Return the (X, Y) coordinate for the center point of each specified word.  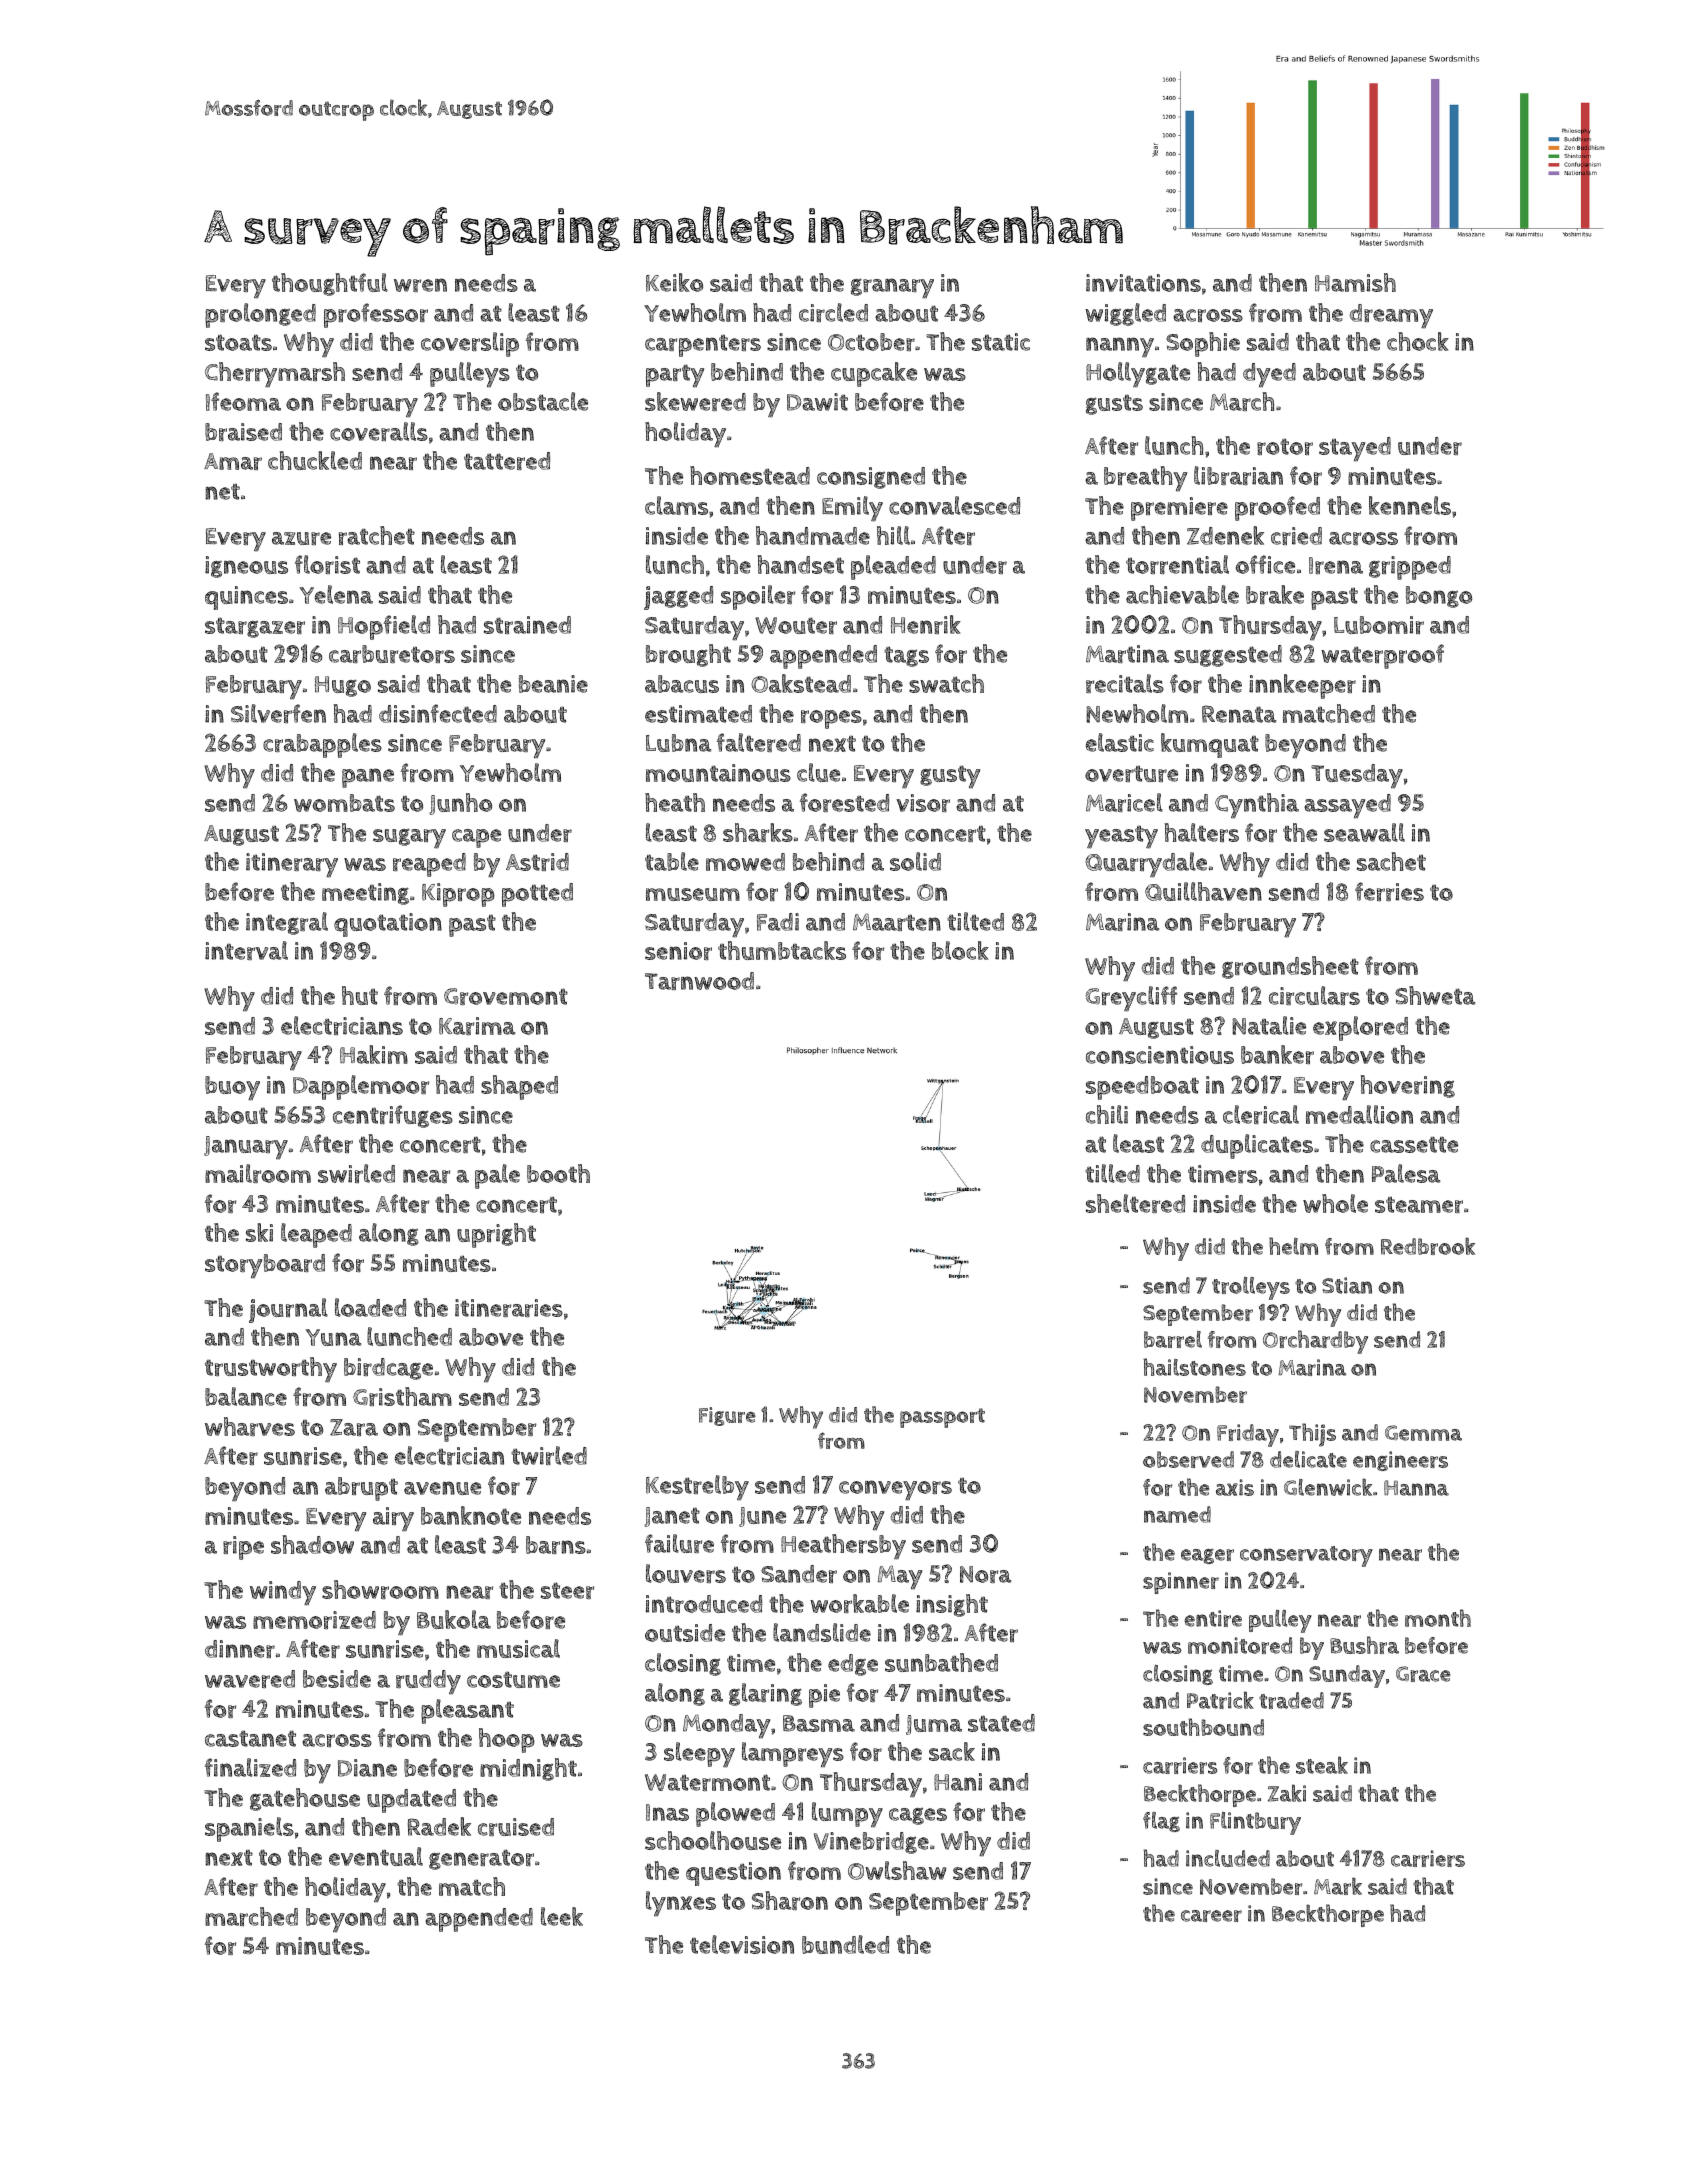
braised (243, 432)
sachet (1391, 861)
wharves (250, 1426)
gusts (1114, 404)
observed (1188, 1459)
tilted (975, 921)
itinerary (292, 865)
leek (562, 1916)
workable (859, 1603)
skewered (695, 401)
